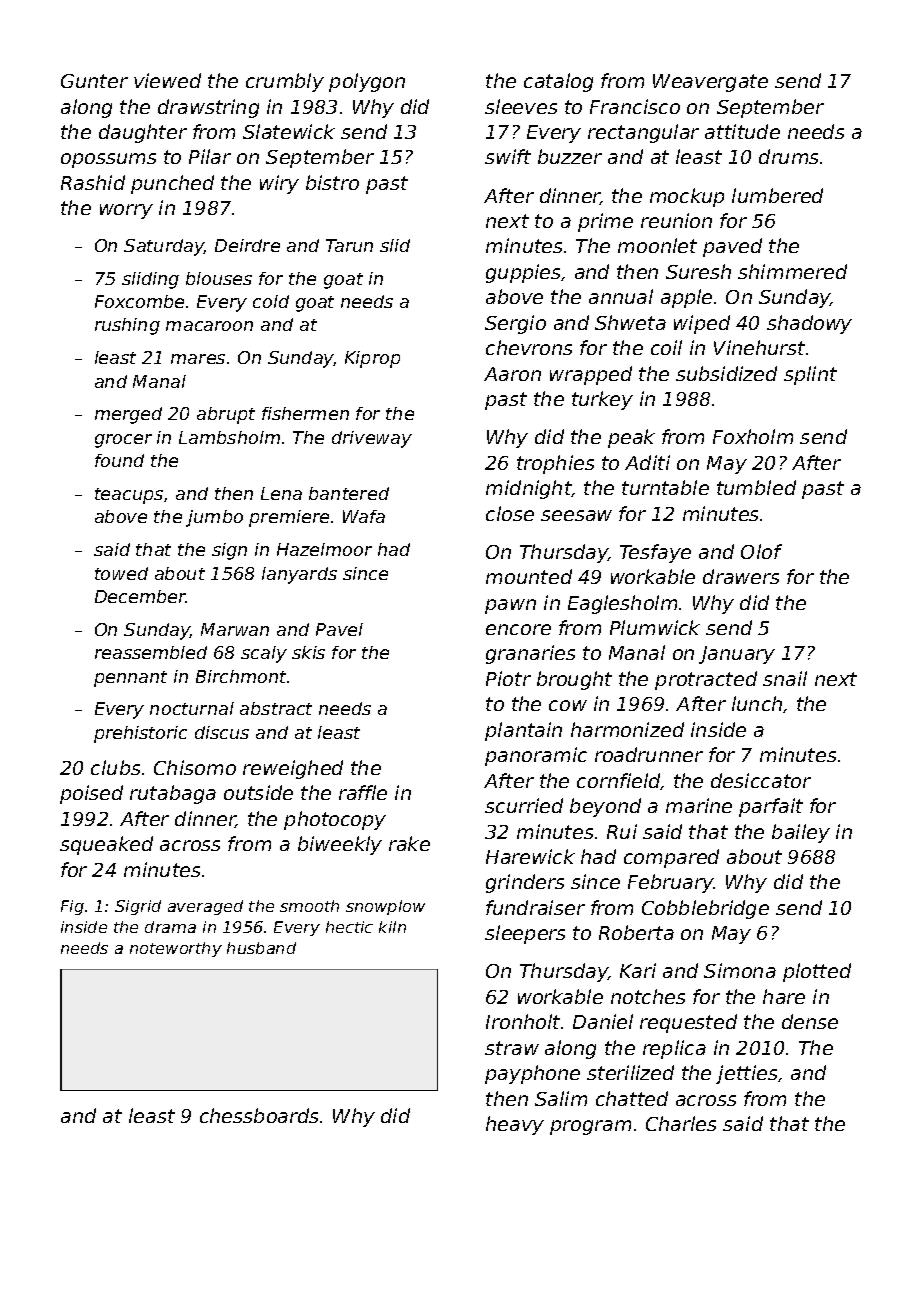 The height and width of the image is (1311, 924). Describe the element at coordinates (570, 156) in the image. I see `buzzer` at that location.
